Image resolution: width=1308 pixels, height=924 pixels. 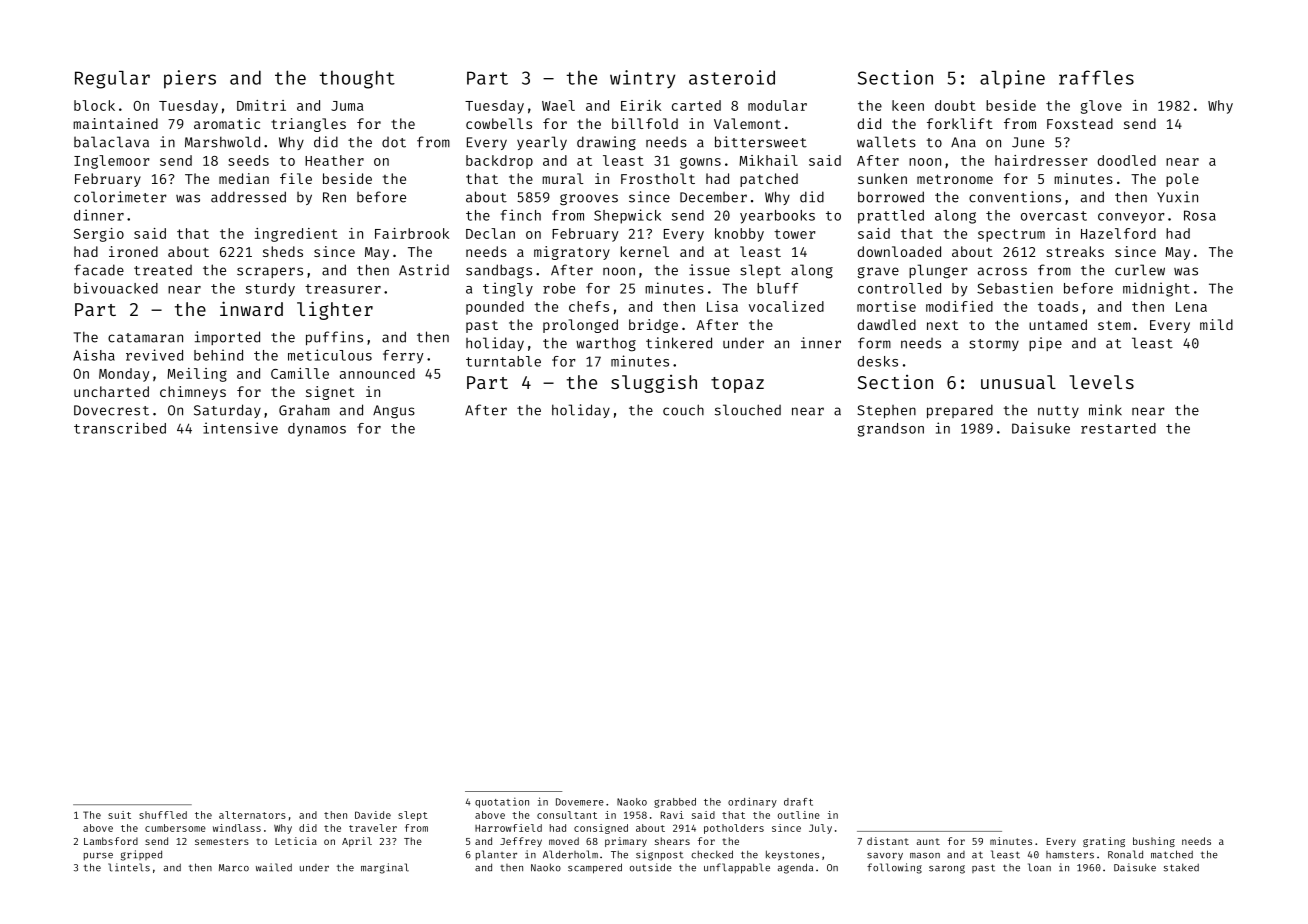 What do you see at coordinates (1118, 428) in the screenshot?
I see `restarted` at bounding box center [1118, 428].
